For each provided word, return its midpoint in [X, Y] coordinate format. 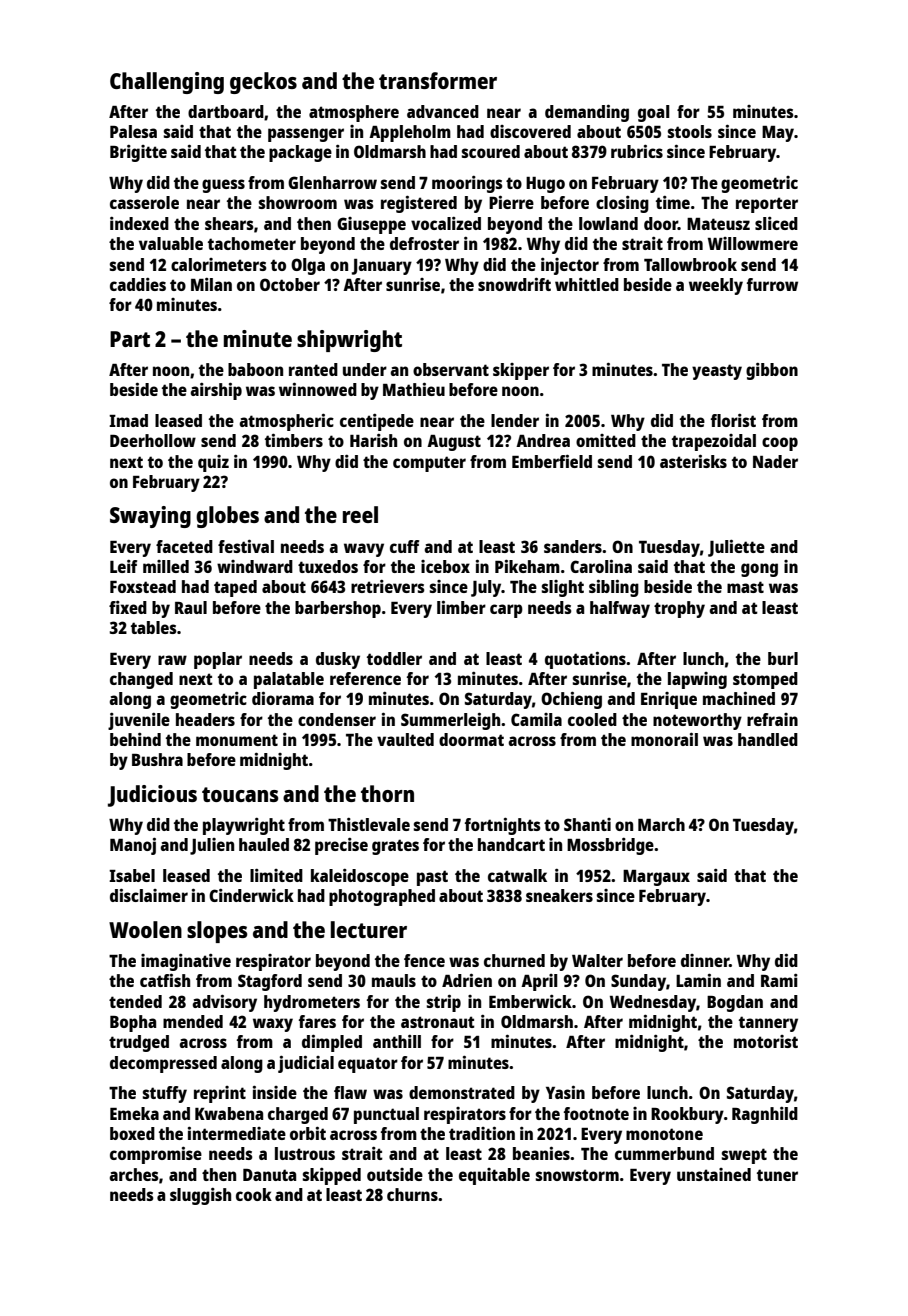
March [661, 824]
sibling [614, 588]
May [778, 134]
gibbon [772, 371]
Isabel [132, 875]
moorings [467, 184]
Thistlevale [369, 824]
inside [275, 1092]
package [300, 153]
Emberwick [530, 1001]
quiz [213, 463]
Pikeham [527, 566]
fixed [128, 607]
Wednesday [653, 1003]
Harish [373, 440]
